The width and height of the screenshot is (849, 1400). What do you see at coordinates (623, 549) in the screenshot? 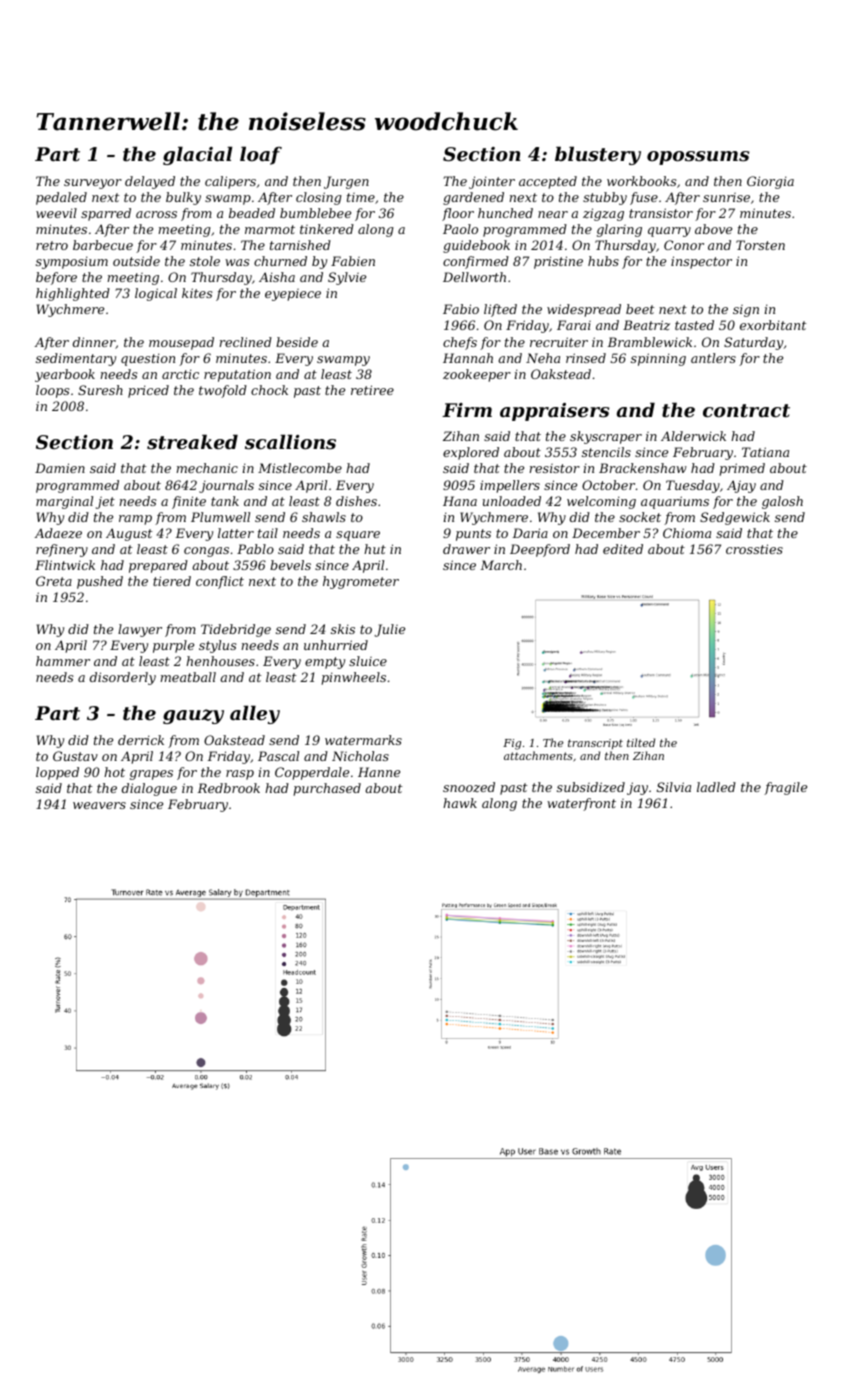
I see `edited` at bounding box center [623, 549].
